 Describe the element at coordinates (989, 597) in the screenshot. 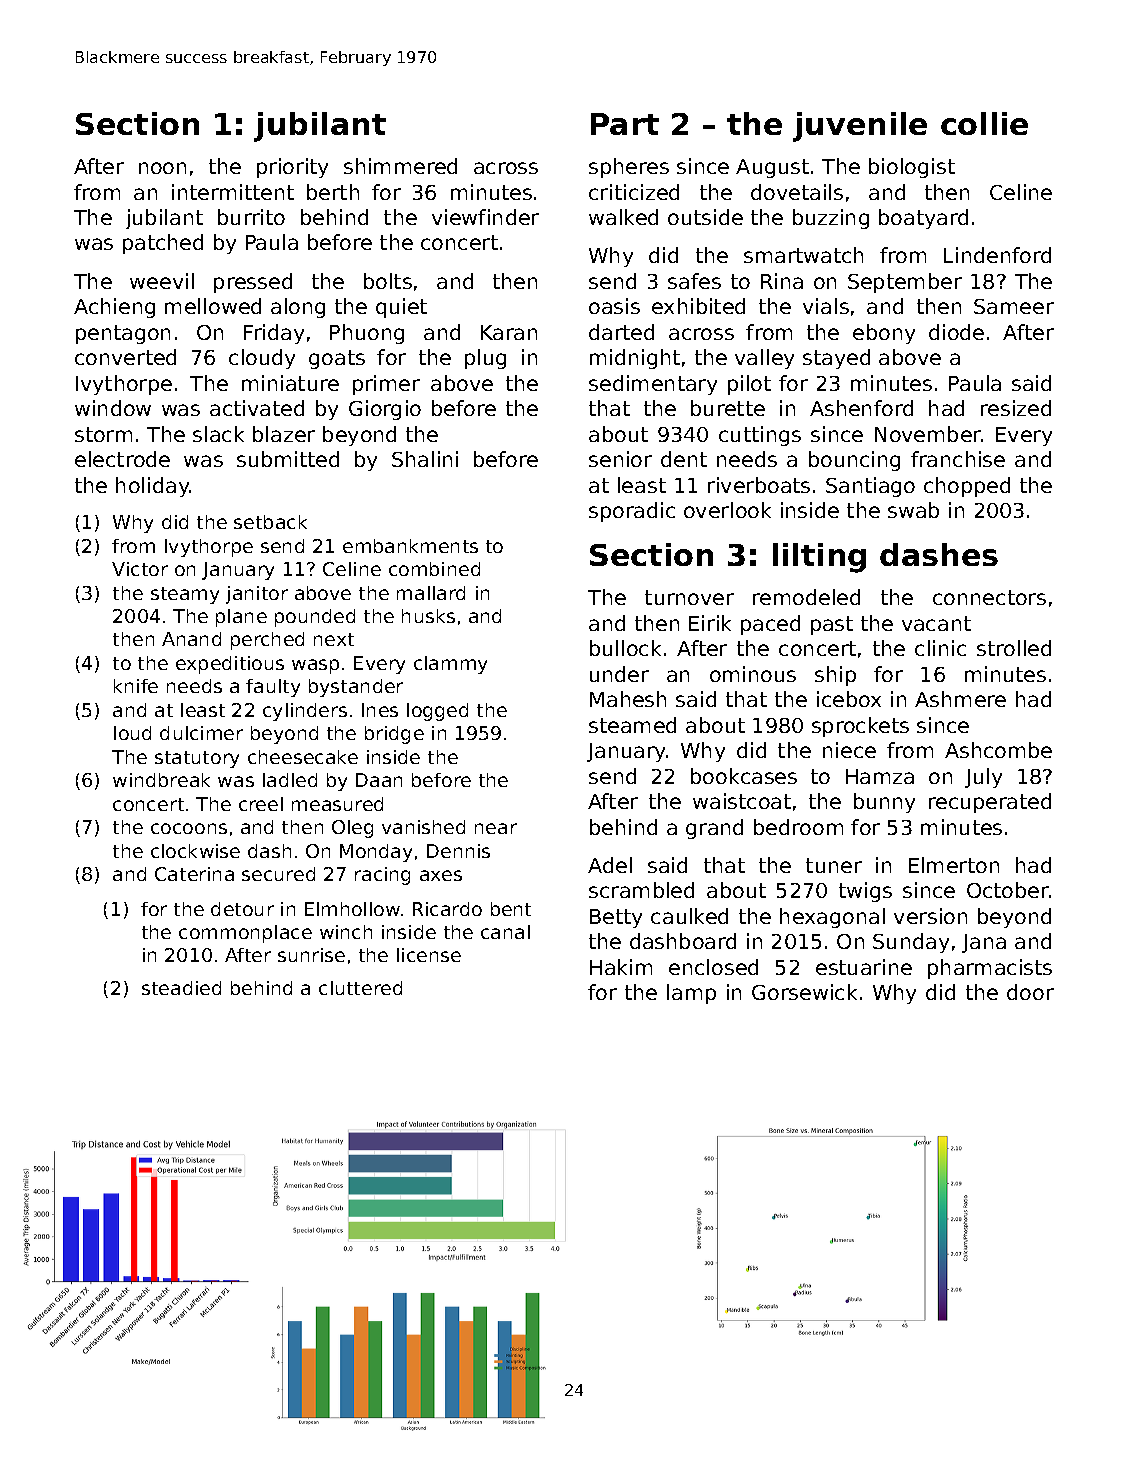

I see `connectors` at that location.
